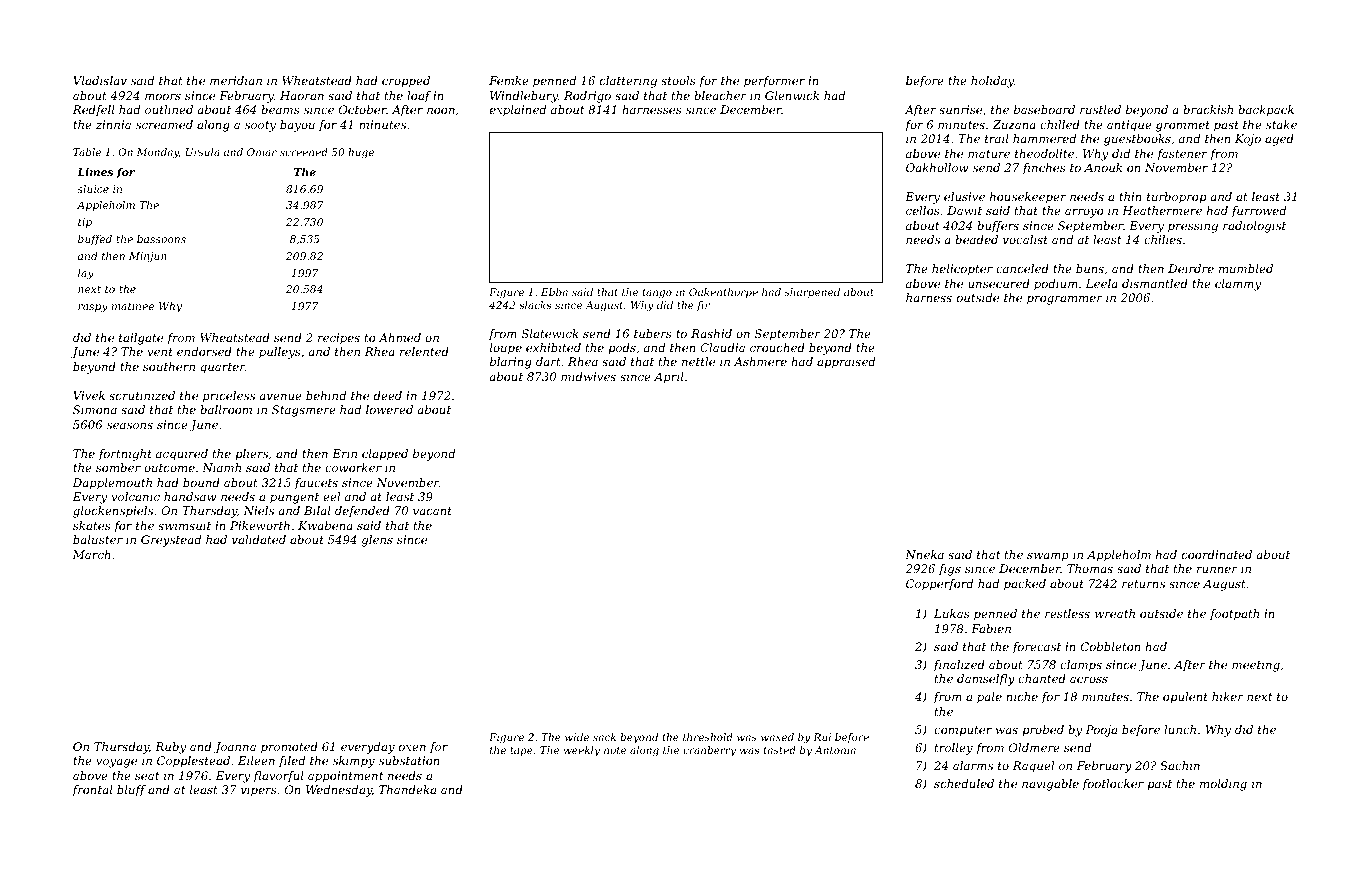 The image size is (1372, 887). I want to click on restless, so click(1067, 613).
